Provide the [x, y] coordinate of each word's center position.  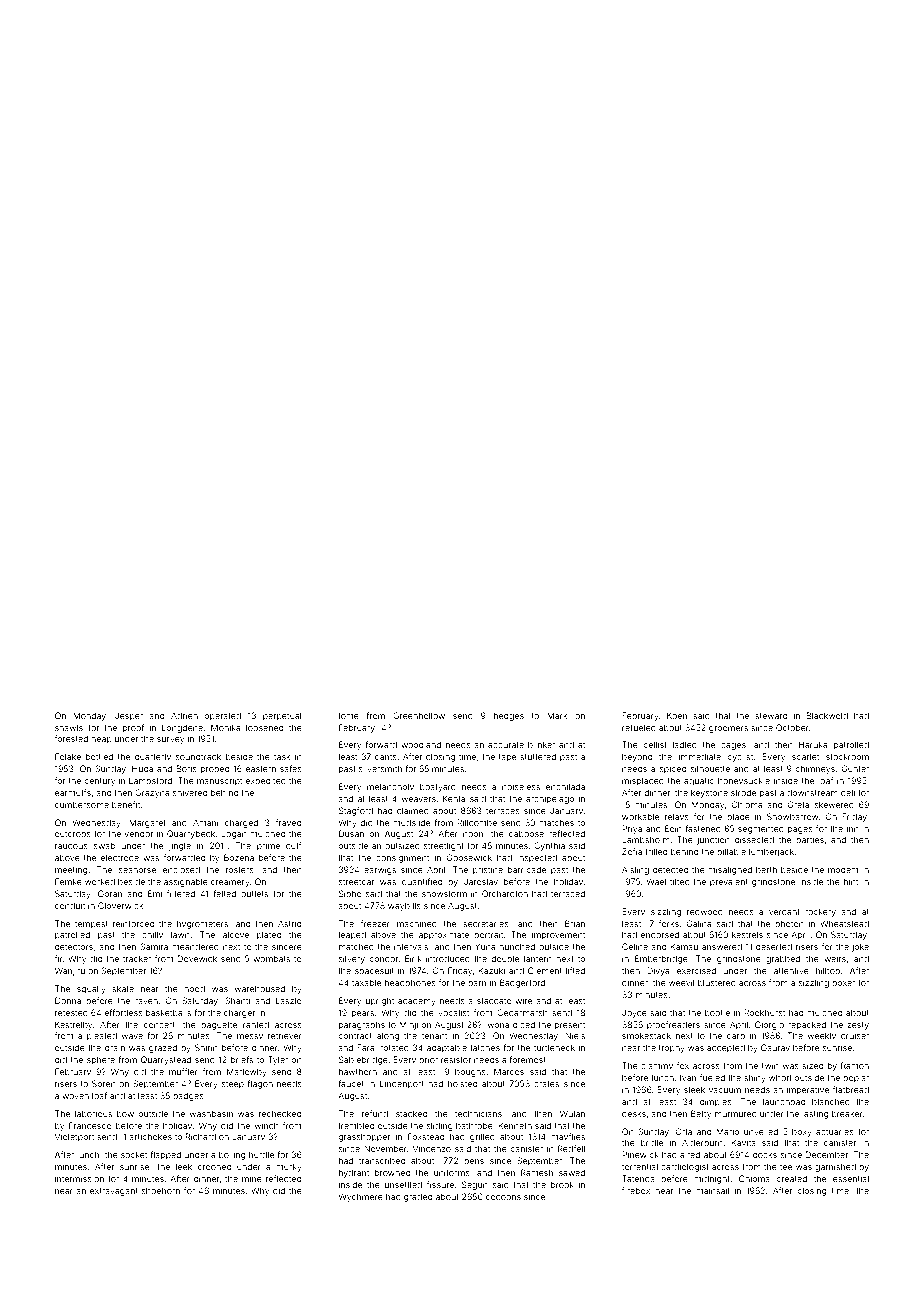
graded [418, 1197]
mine [252, 1178]
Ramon [855, 1065]
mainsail [712, 1190]
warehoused [259, 988]
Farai [367, 1047]
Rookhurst [764, 1012]
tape [507, 758]
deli [848, 792]
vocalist [453, 1012]
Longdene [182, 728]
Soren [104, 1083]
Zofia [632, 851]
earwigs [380, 870]
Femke [68, 881]
